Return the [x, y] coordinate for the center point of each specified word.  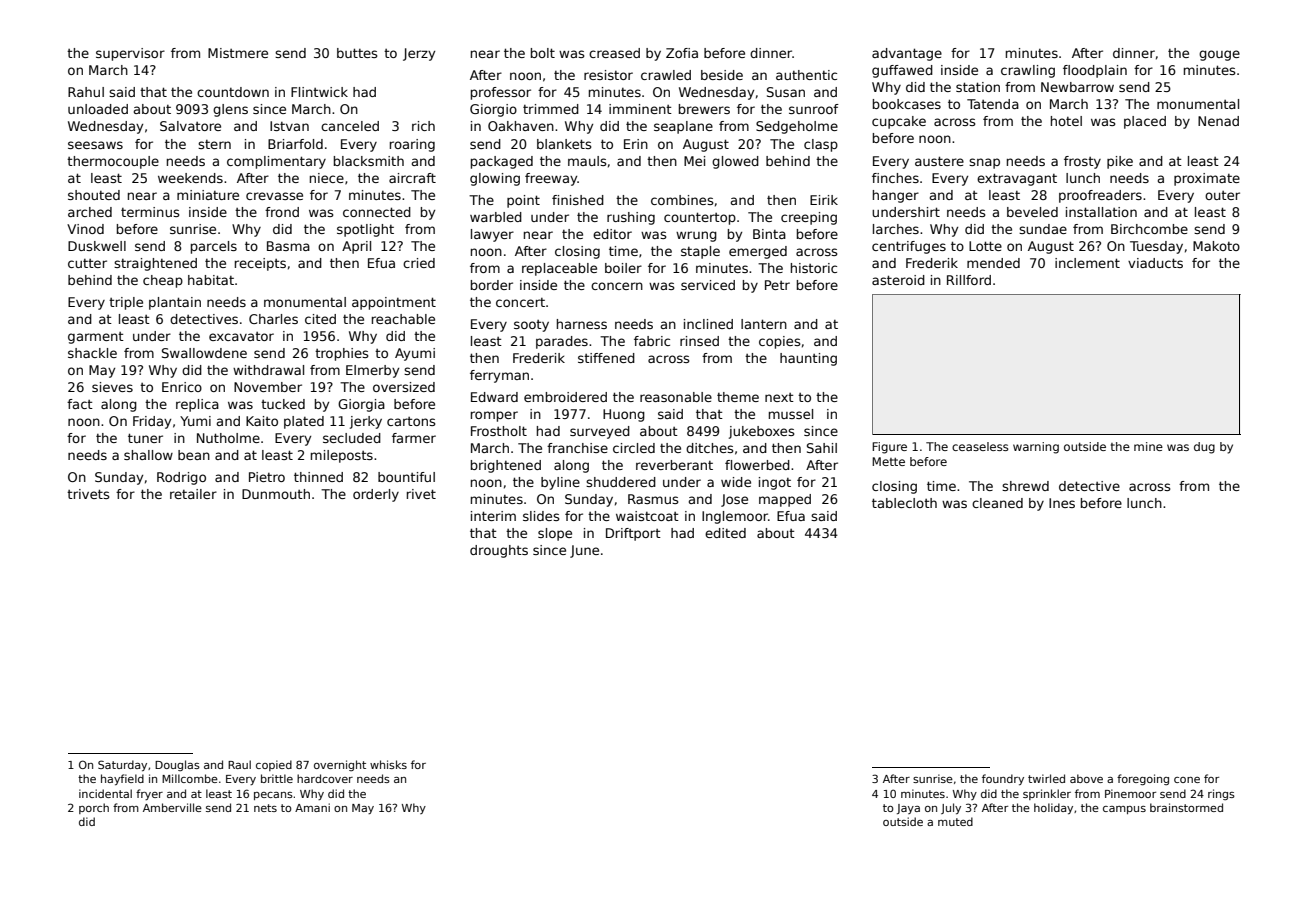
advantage [907, 54]
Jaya [908, 809]
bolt [543, 53]
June [584, 551]
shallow [148, 455]
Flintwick [319, 92]
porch [94, 808]
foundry [1003, 779]
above [1086, 778]
